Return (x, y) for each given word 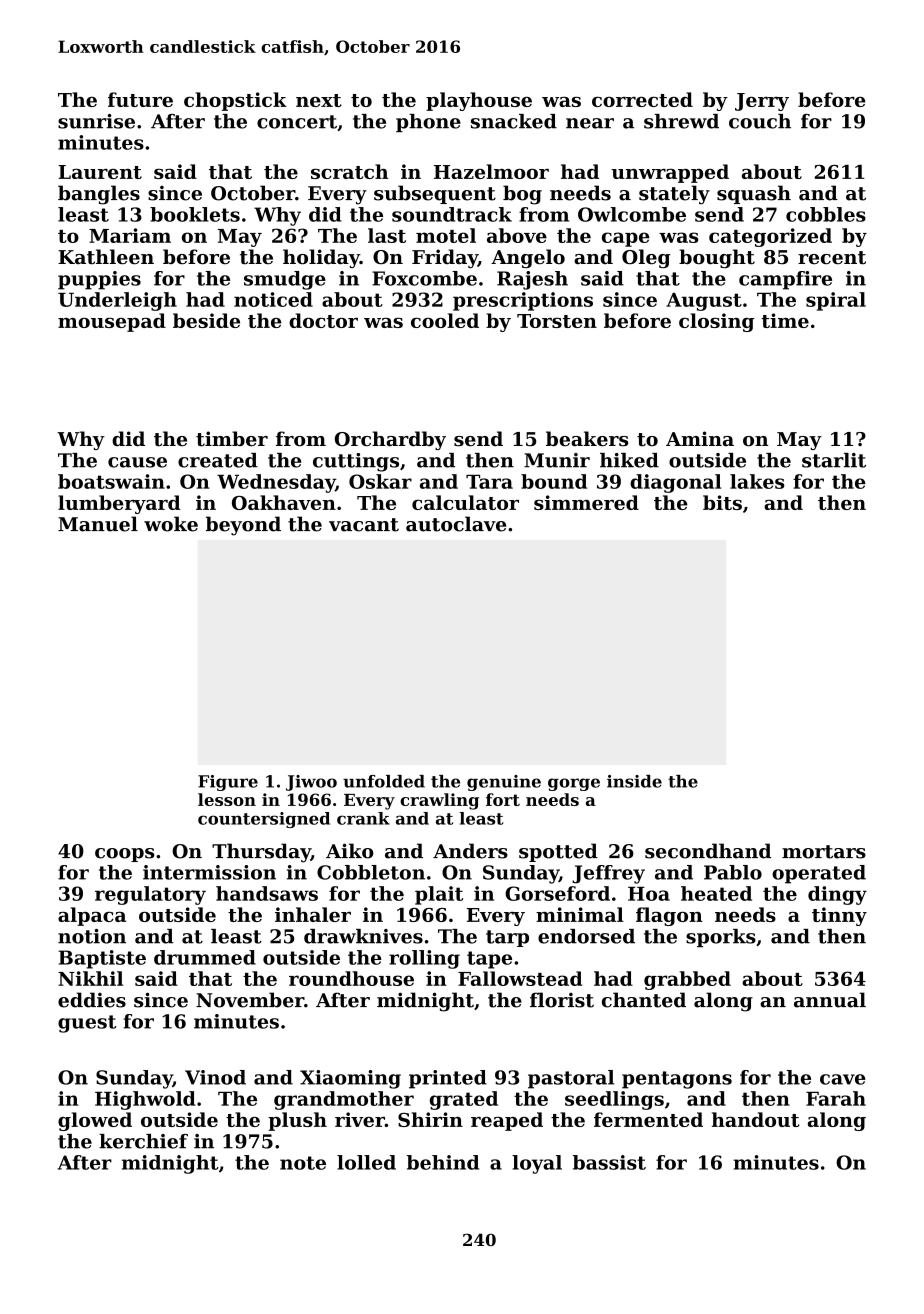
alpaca (92, 916)
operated (819, 874)
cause (137, 462)
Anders (470, 851)
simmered (586, 502)
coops (124, 855)
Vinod (215, 1077)
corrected (642, 99)
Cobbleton (371, 872)
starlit (834, 460)
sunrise (96, 121)
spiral (836, 301)
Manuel (98, 524)
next (318, 100)
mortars (824, 852)
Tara (489, 482)
